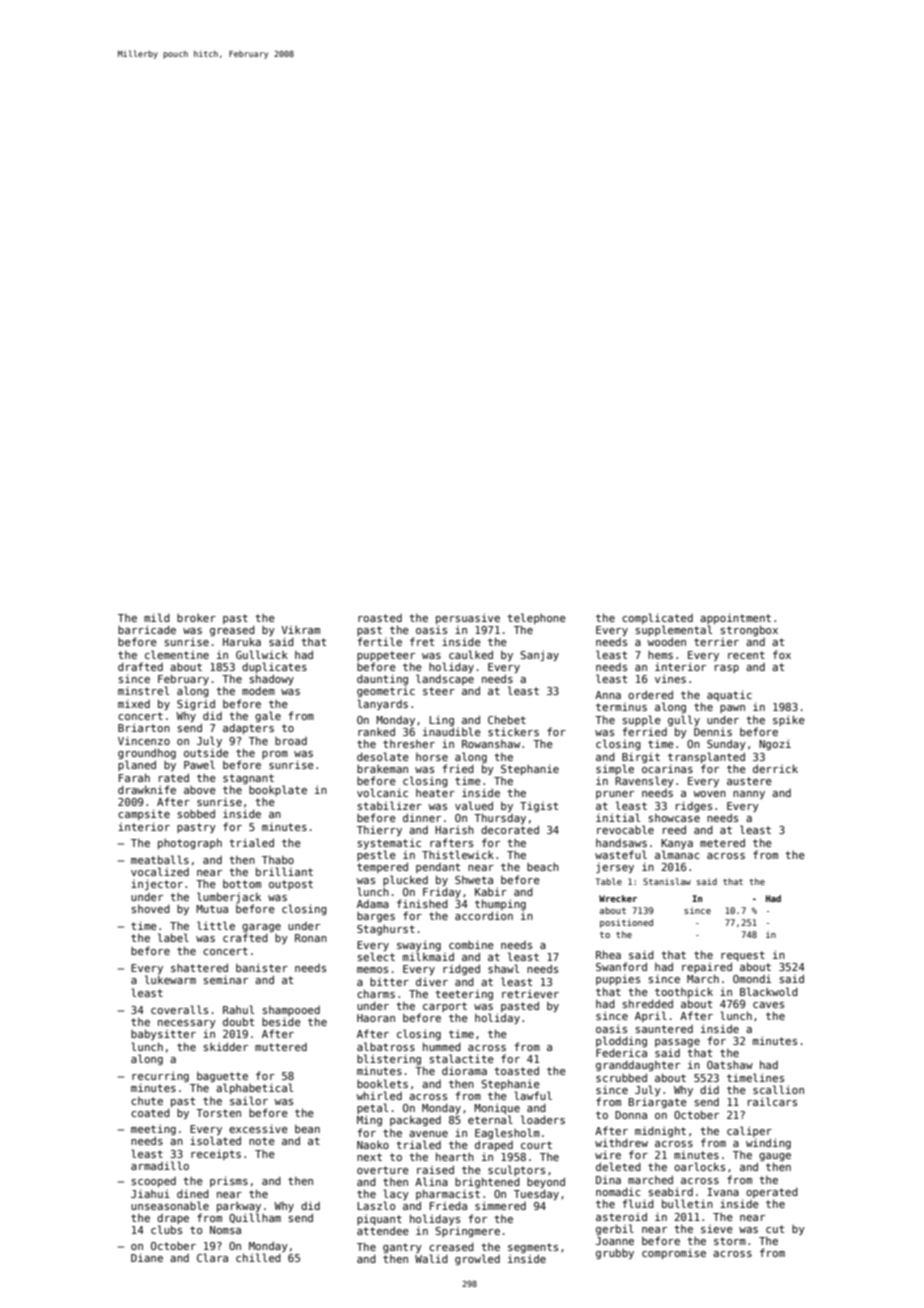 This page has width=924, height=1308. Describe the element at coordinates (196, 813) in the page. I see `sobbed` at that location.
